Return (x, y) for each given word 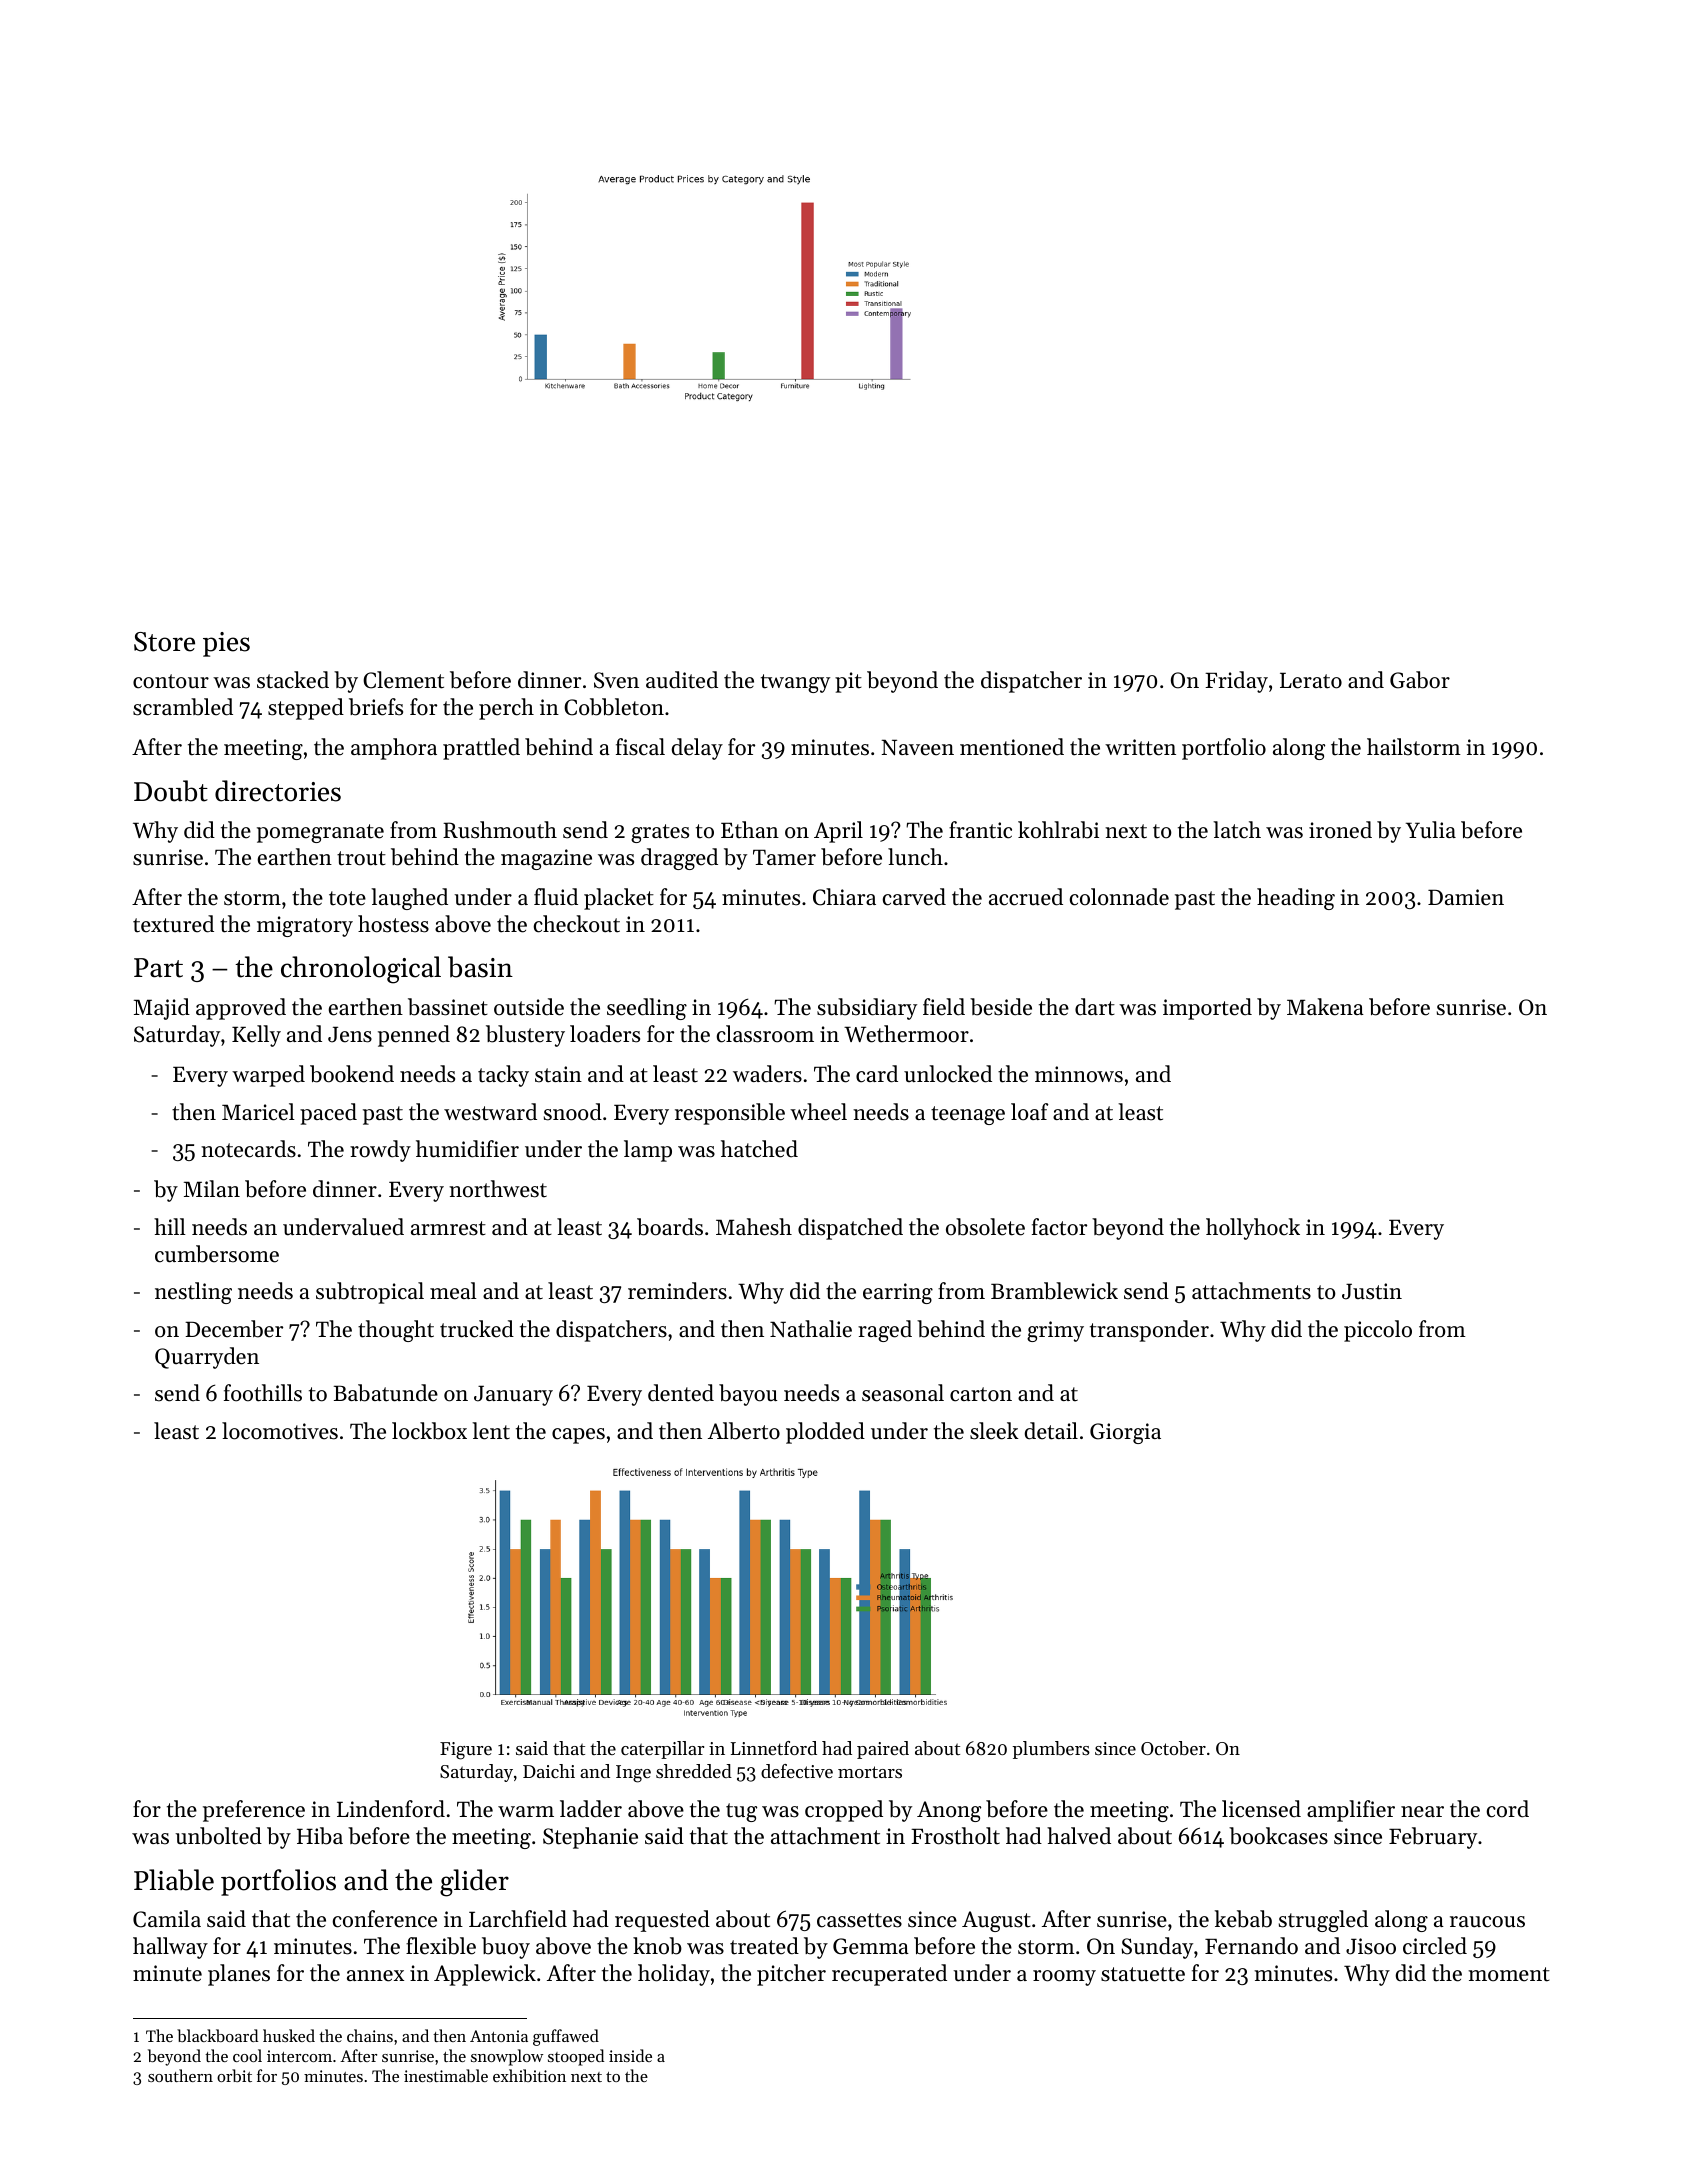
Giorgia (1125, 1433)
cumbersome (217, 1254)
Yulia (1431, 830)
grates (660, 833)
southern (180, 2075)
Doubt (171, 791)
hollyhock (1253, 1229)
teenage (968, 1115)
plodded (825, 1433)
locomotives (280, 1431)
